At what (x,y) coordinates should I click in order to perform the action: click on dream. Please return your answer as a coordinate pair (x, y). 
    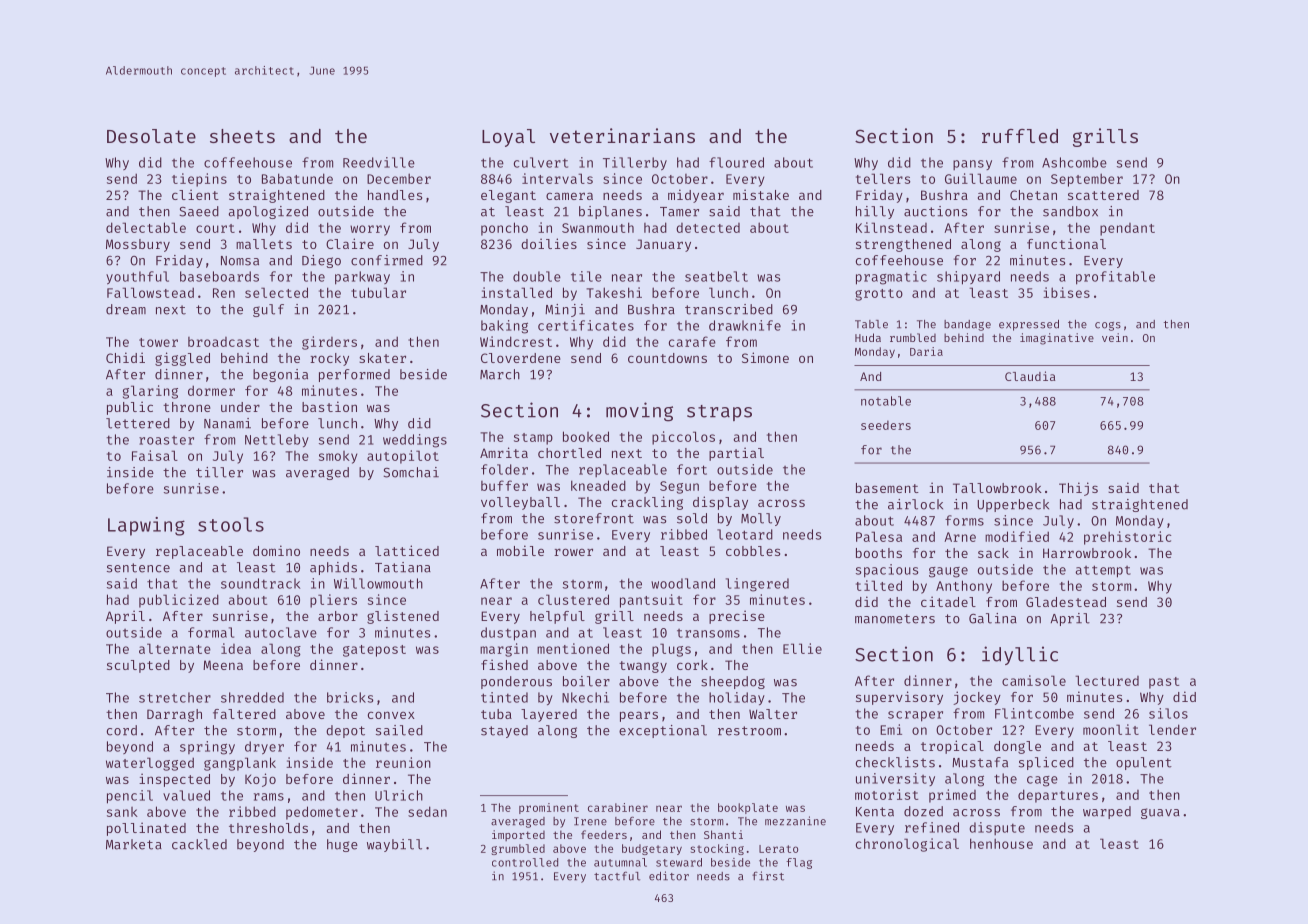
    Looking at the image, I should click on (126, 309).
